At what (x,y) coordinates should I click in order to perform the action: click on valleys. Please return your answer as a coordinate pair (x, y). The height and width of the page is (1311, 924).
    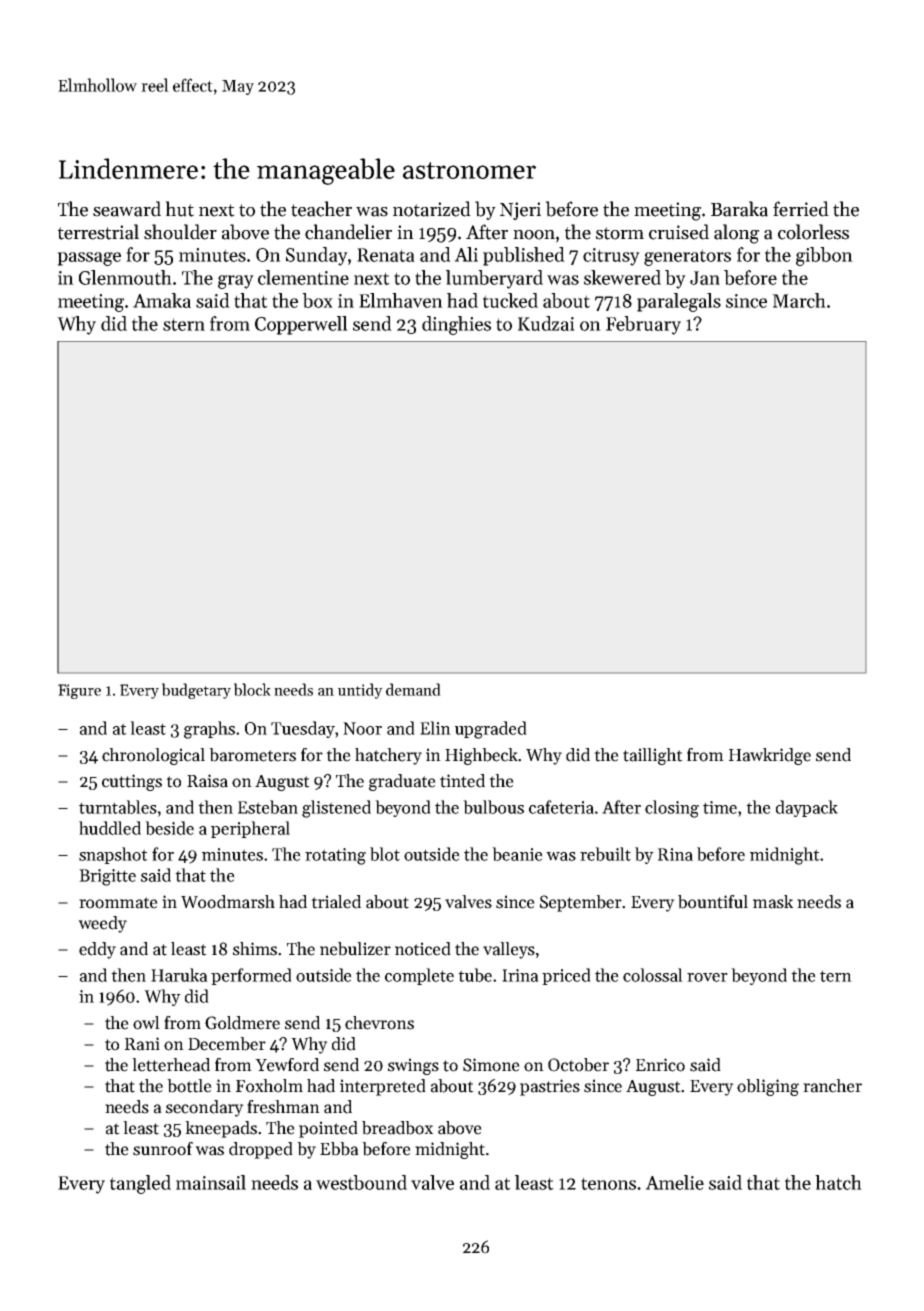
    Looking at the image, I should click on (509, 950).
